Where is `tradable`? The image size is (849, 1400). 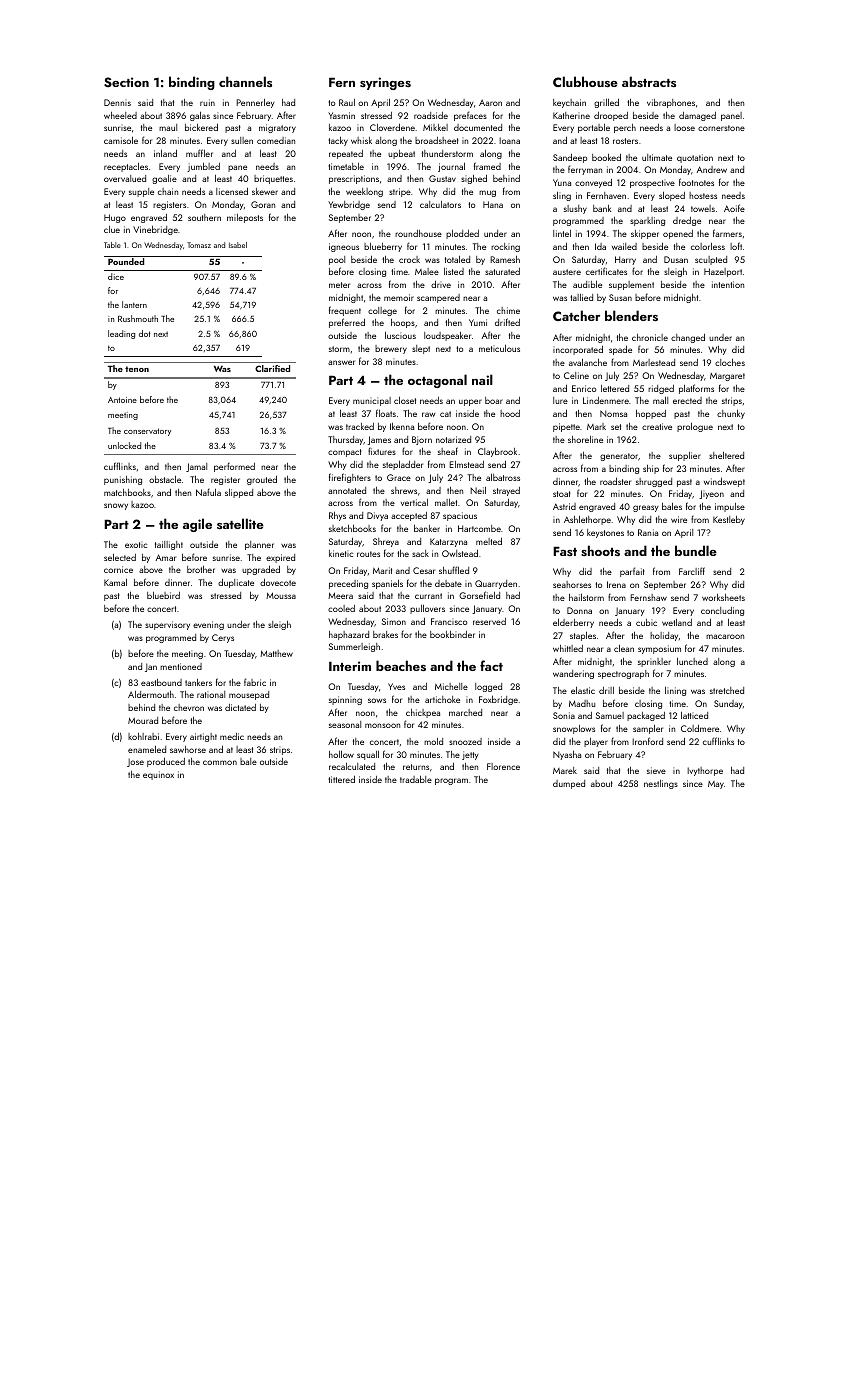 tradable is located at coordinates (416, 779).
